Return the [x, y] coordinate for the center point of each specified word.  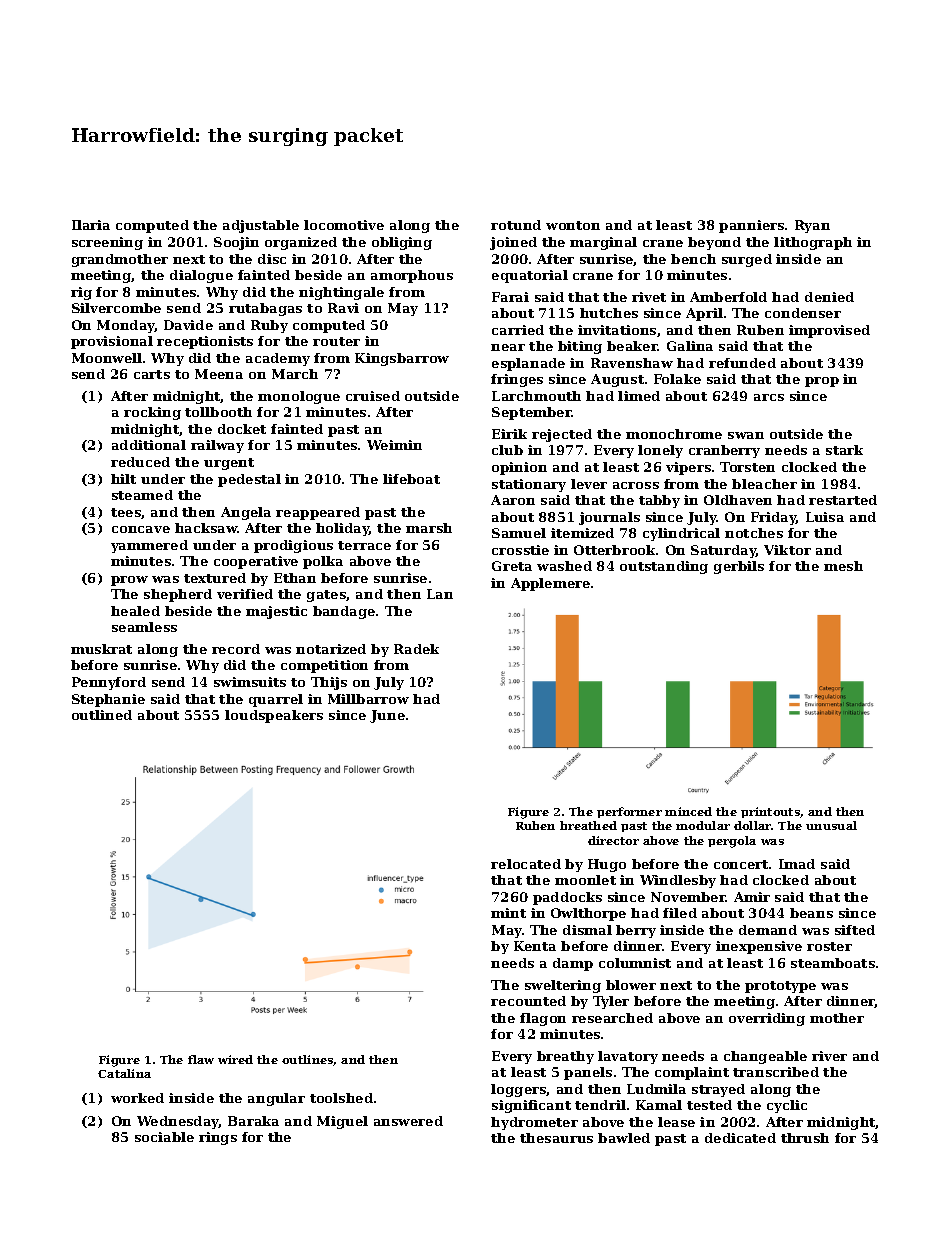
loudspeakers [274, 716]
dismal [587, 930]
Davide [188, 325]
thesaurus [556, 1138]
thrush [805, 1138]
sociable [164, 1137]
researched [612, 1018]
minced [688, 811]
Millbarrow [368, 699]
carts [152, 374]
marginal [603, 243]
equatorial [530, 276]
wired [235, 1059]
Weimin [394, 445]
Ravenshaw [632, 363]
